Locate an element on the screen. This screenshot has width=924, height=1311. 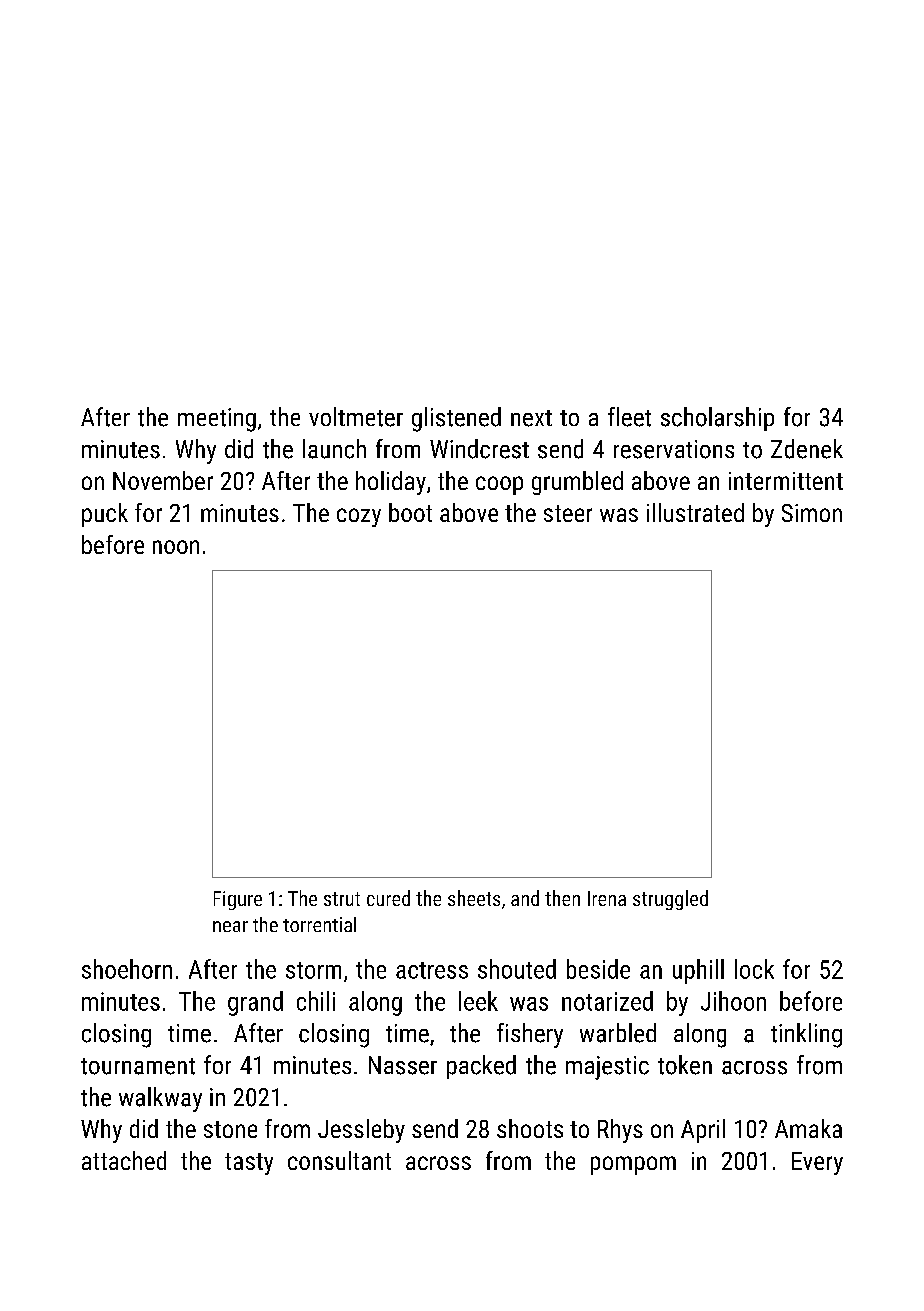
Windcrest is located at coordinates (479, 449).
